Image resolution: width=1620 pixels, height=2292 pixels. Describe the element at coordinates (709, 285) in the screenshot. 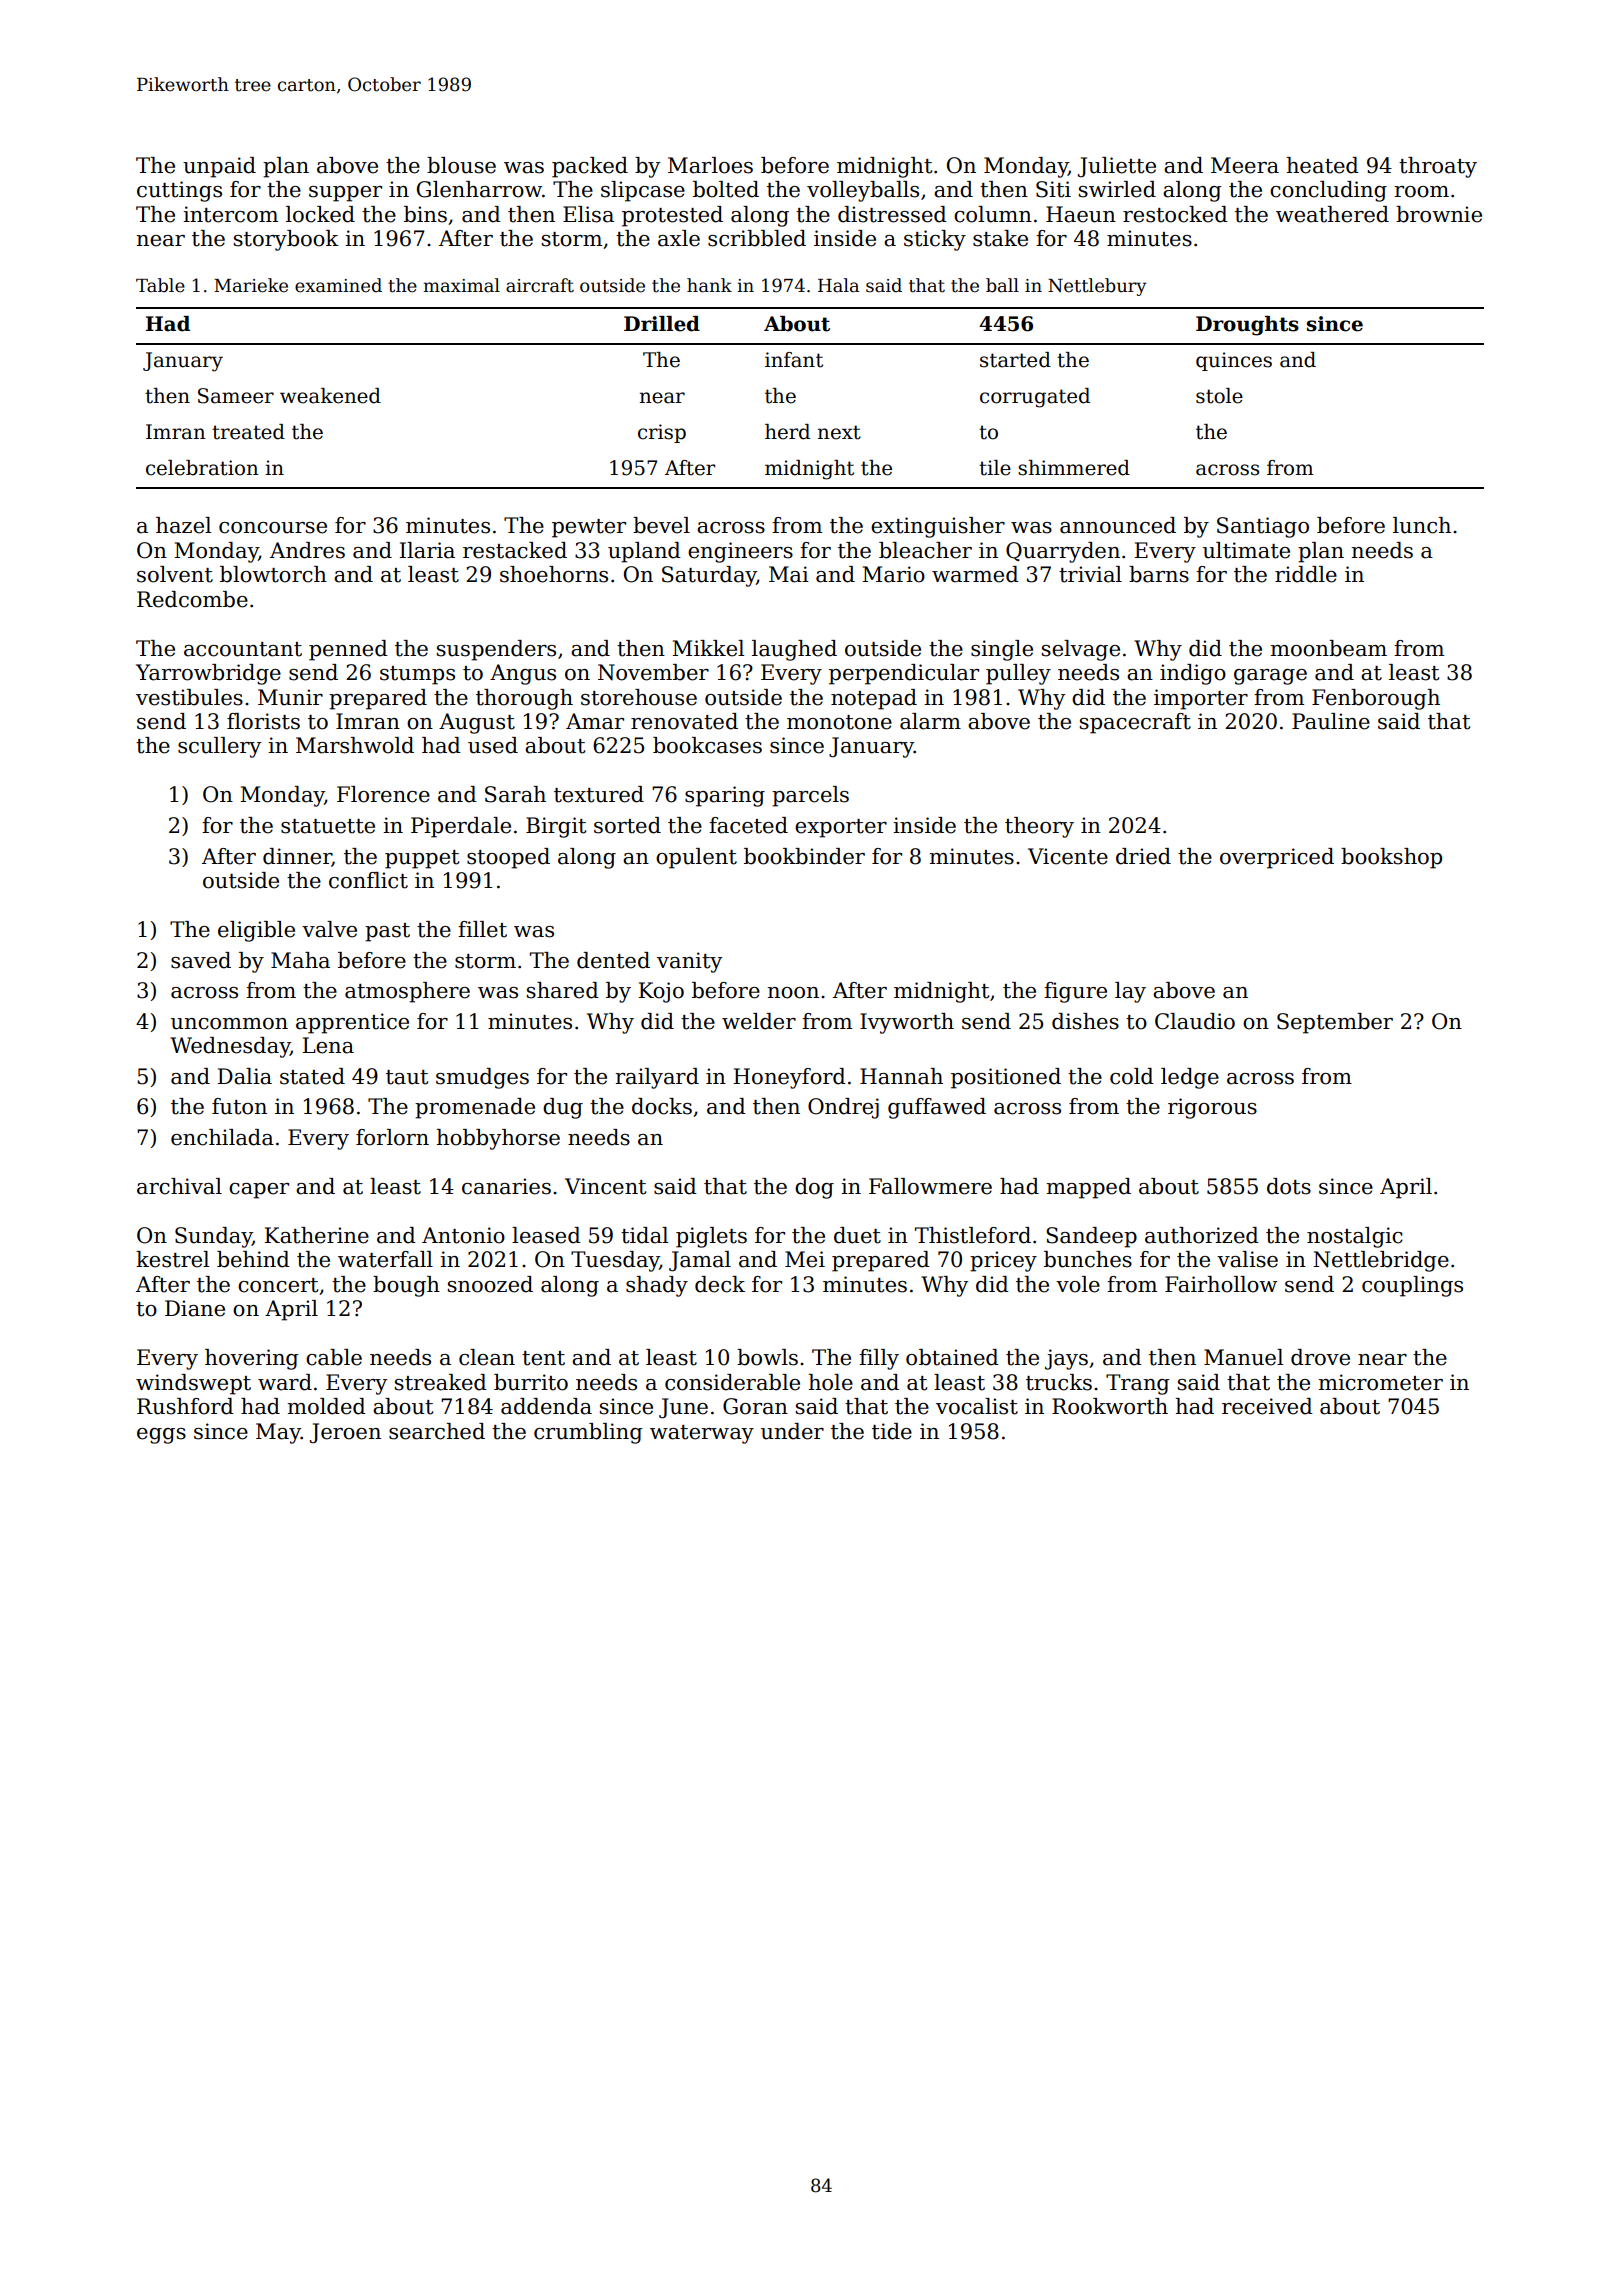

I see `hank` at that location.
